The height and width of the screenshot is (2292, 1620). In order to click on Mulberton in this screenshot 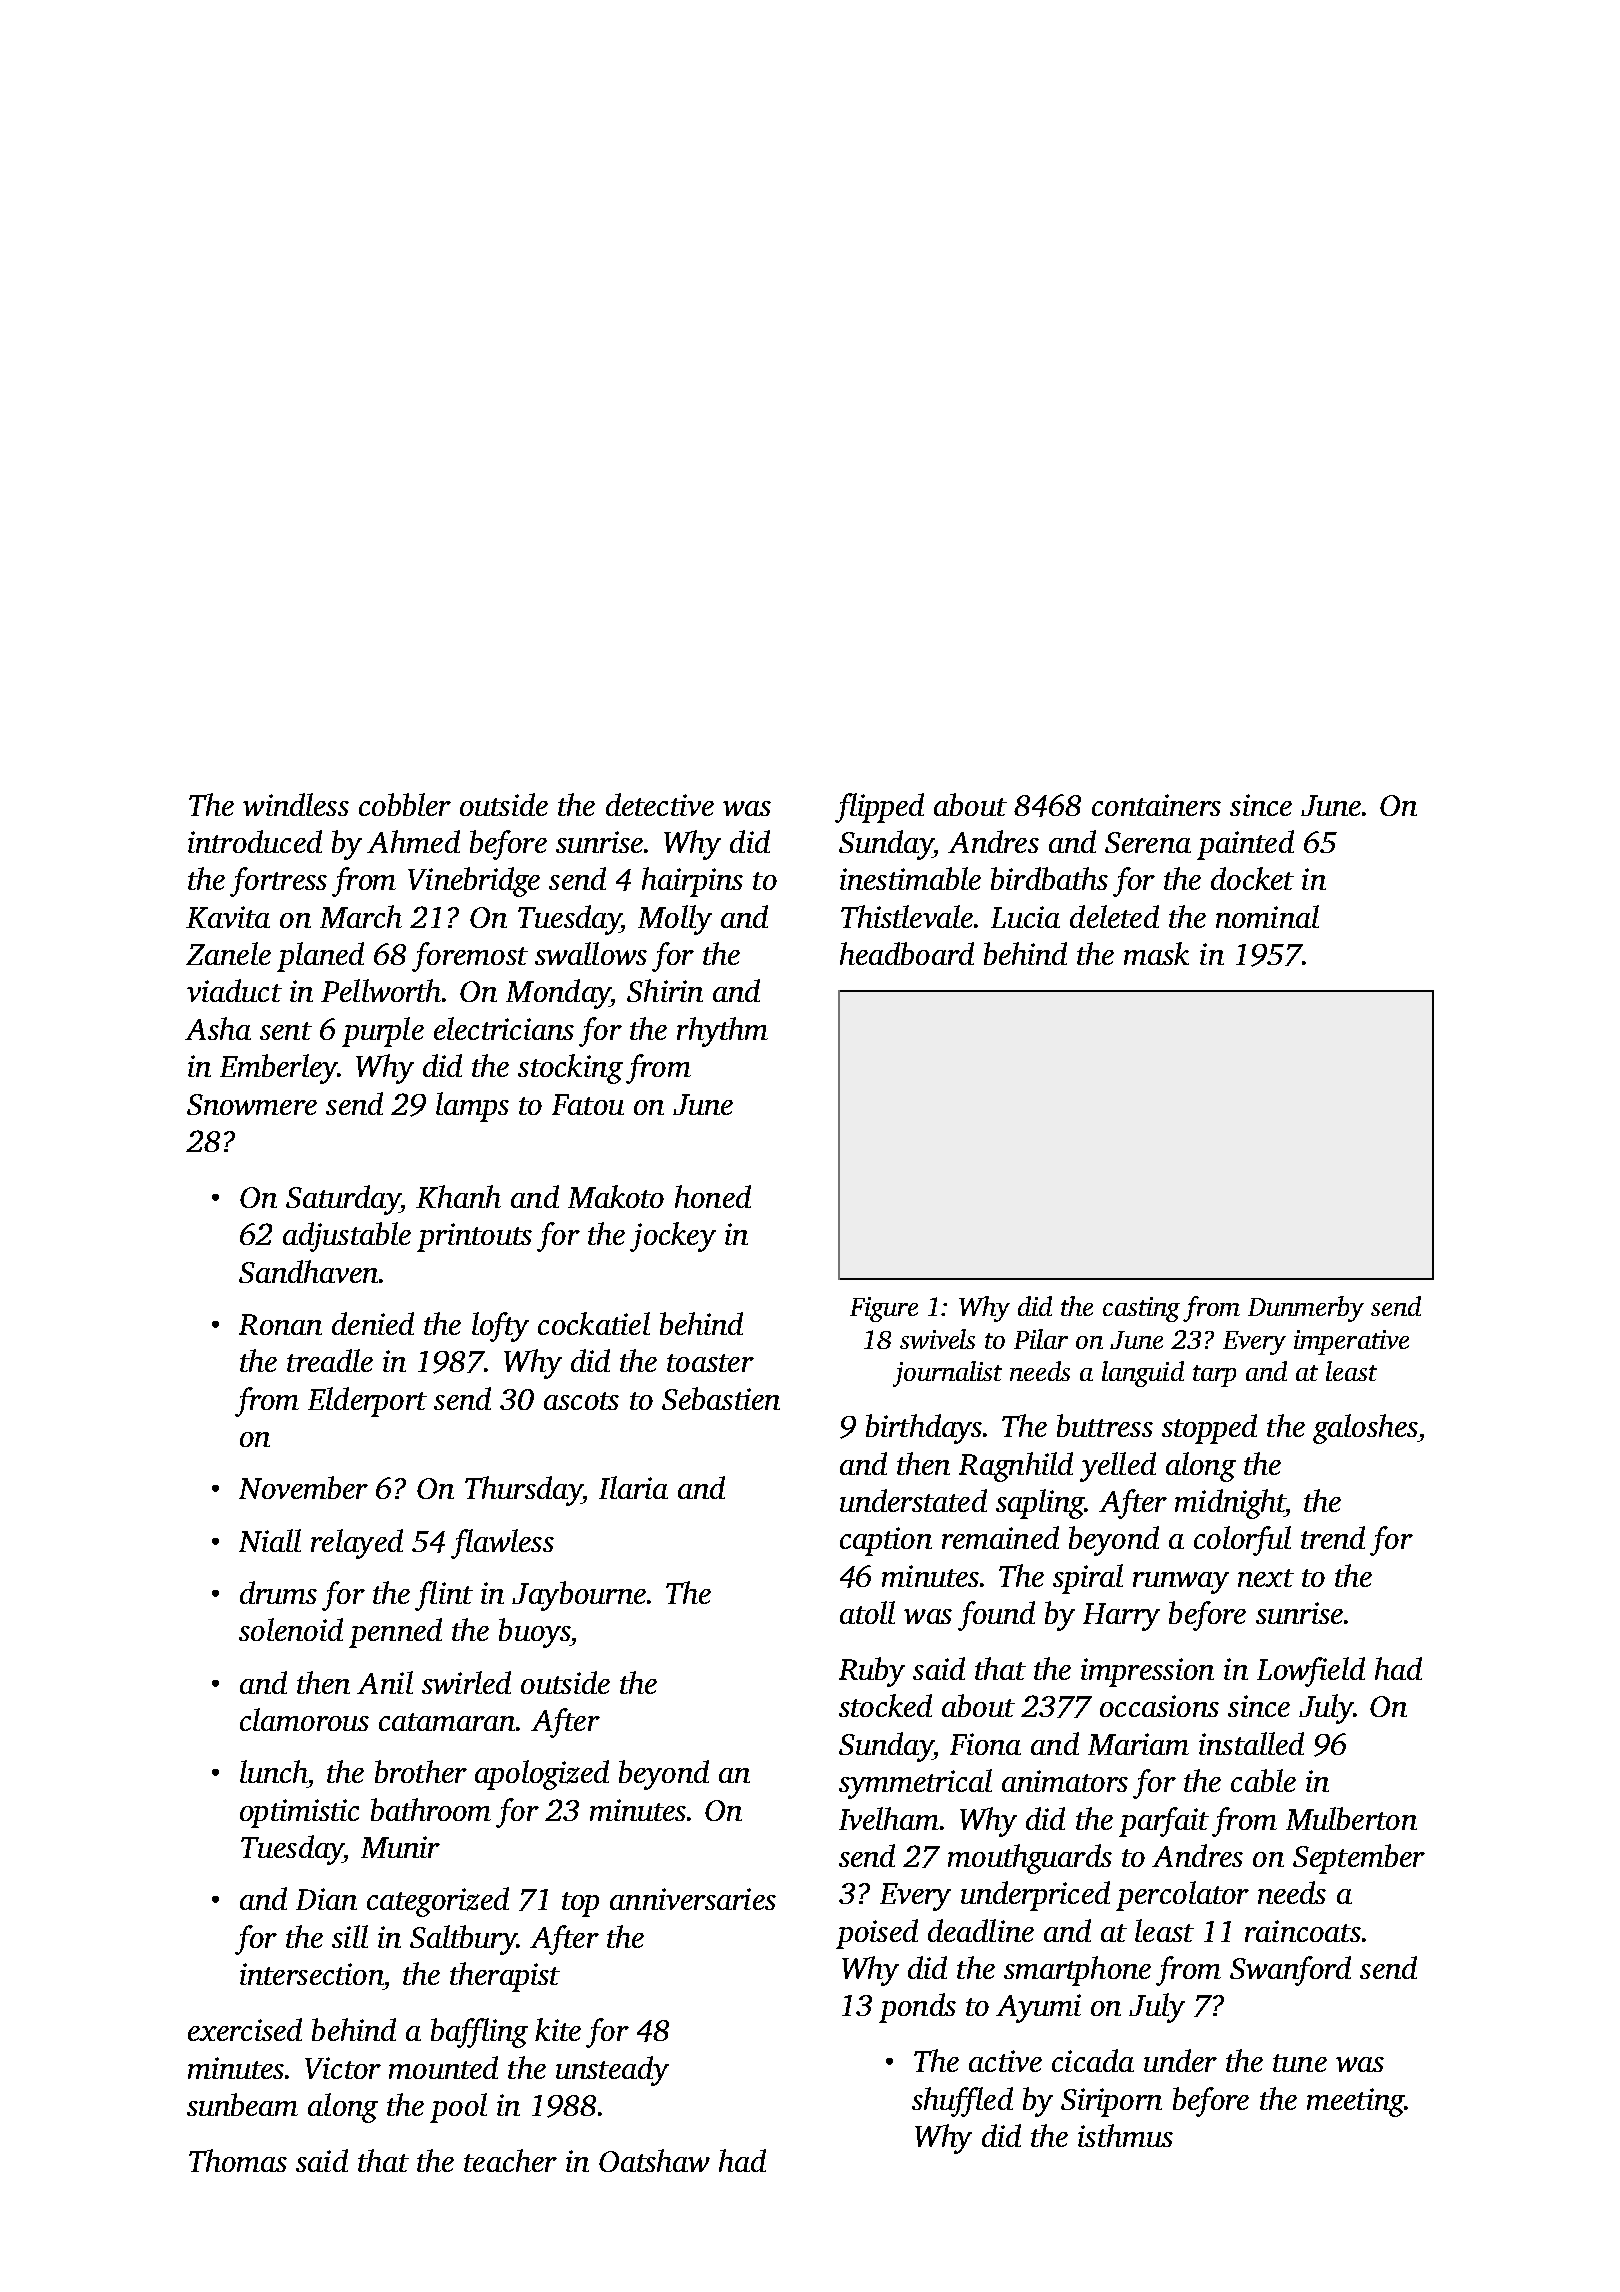, I will do `click(1351, 1818)`.
